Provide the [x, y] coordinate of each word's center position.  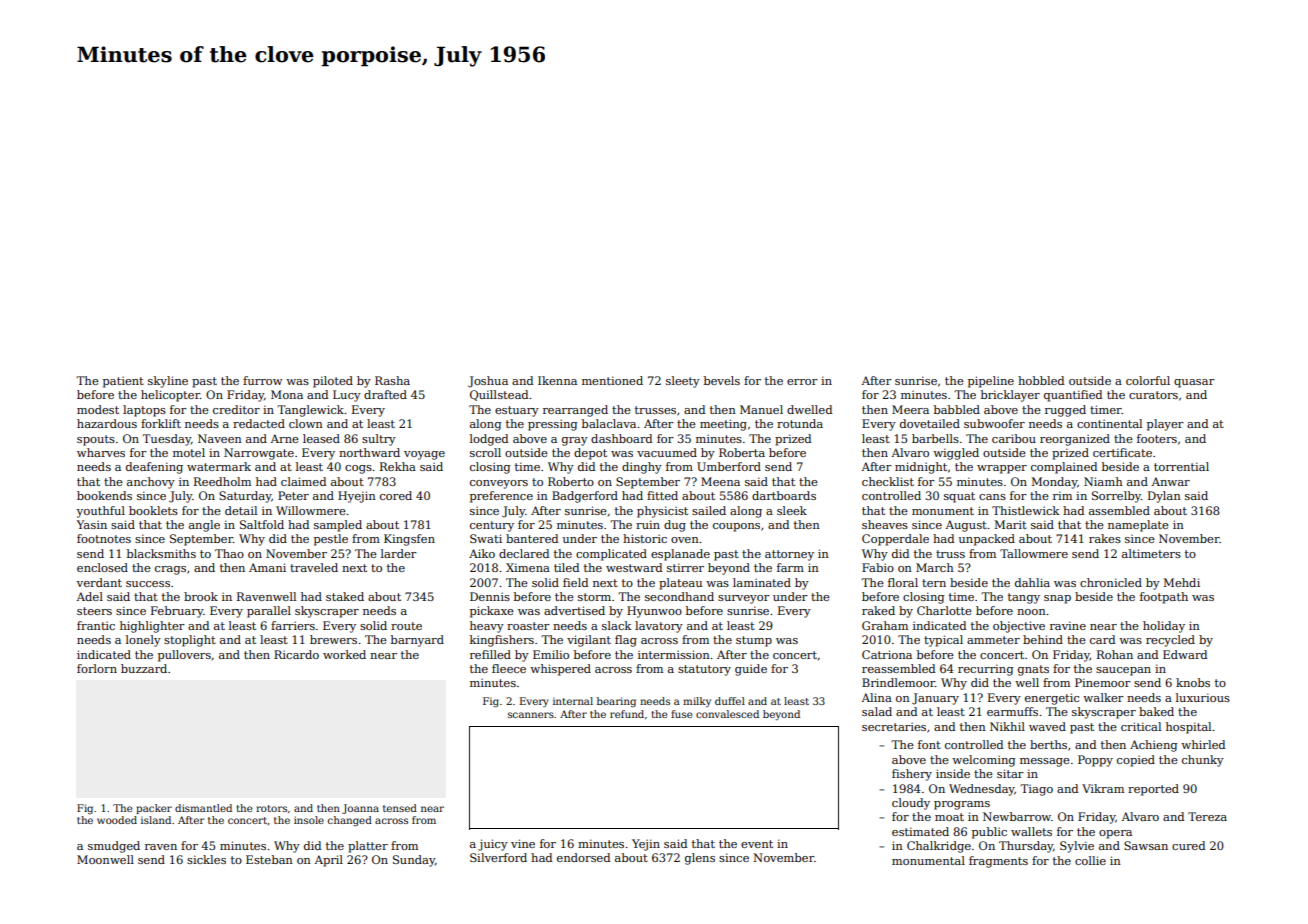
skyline [168, 382]
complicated [611, 555]
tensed [400, 808]
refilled [490, 654]
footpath [1164, 598]
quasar [1194, 383]
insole [309, 820]
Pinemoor [1103, 682]
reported [1153, 790]
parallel [269, 612]
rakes [1105, 538]
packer [154, 809]
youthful [101, 512]
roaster [528, 626]
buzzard [144, 668]
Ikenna [557, 380]
